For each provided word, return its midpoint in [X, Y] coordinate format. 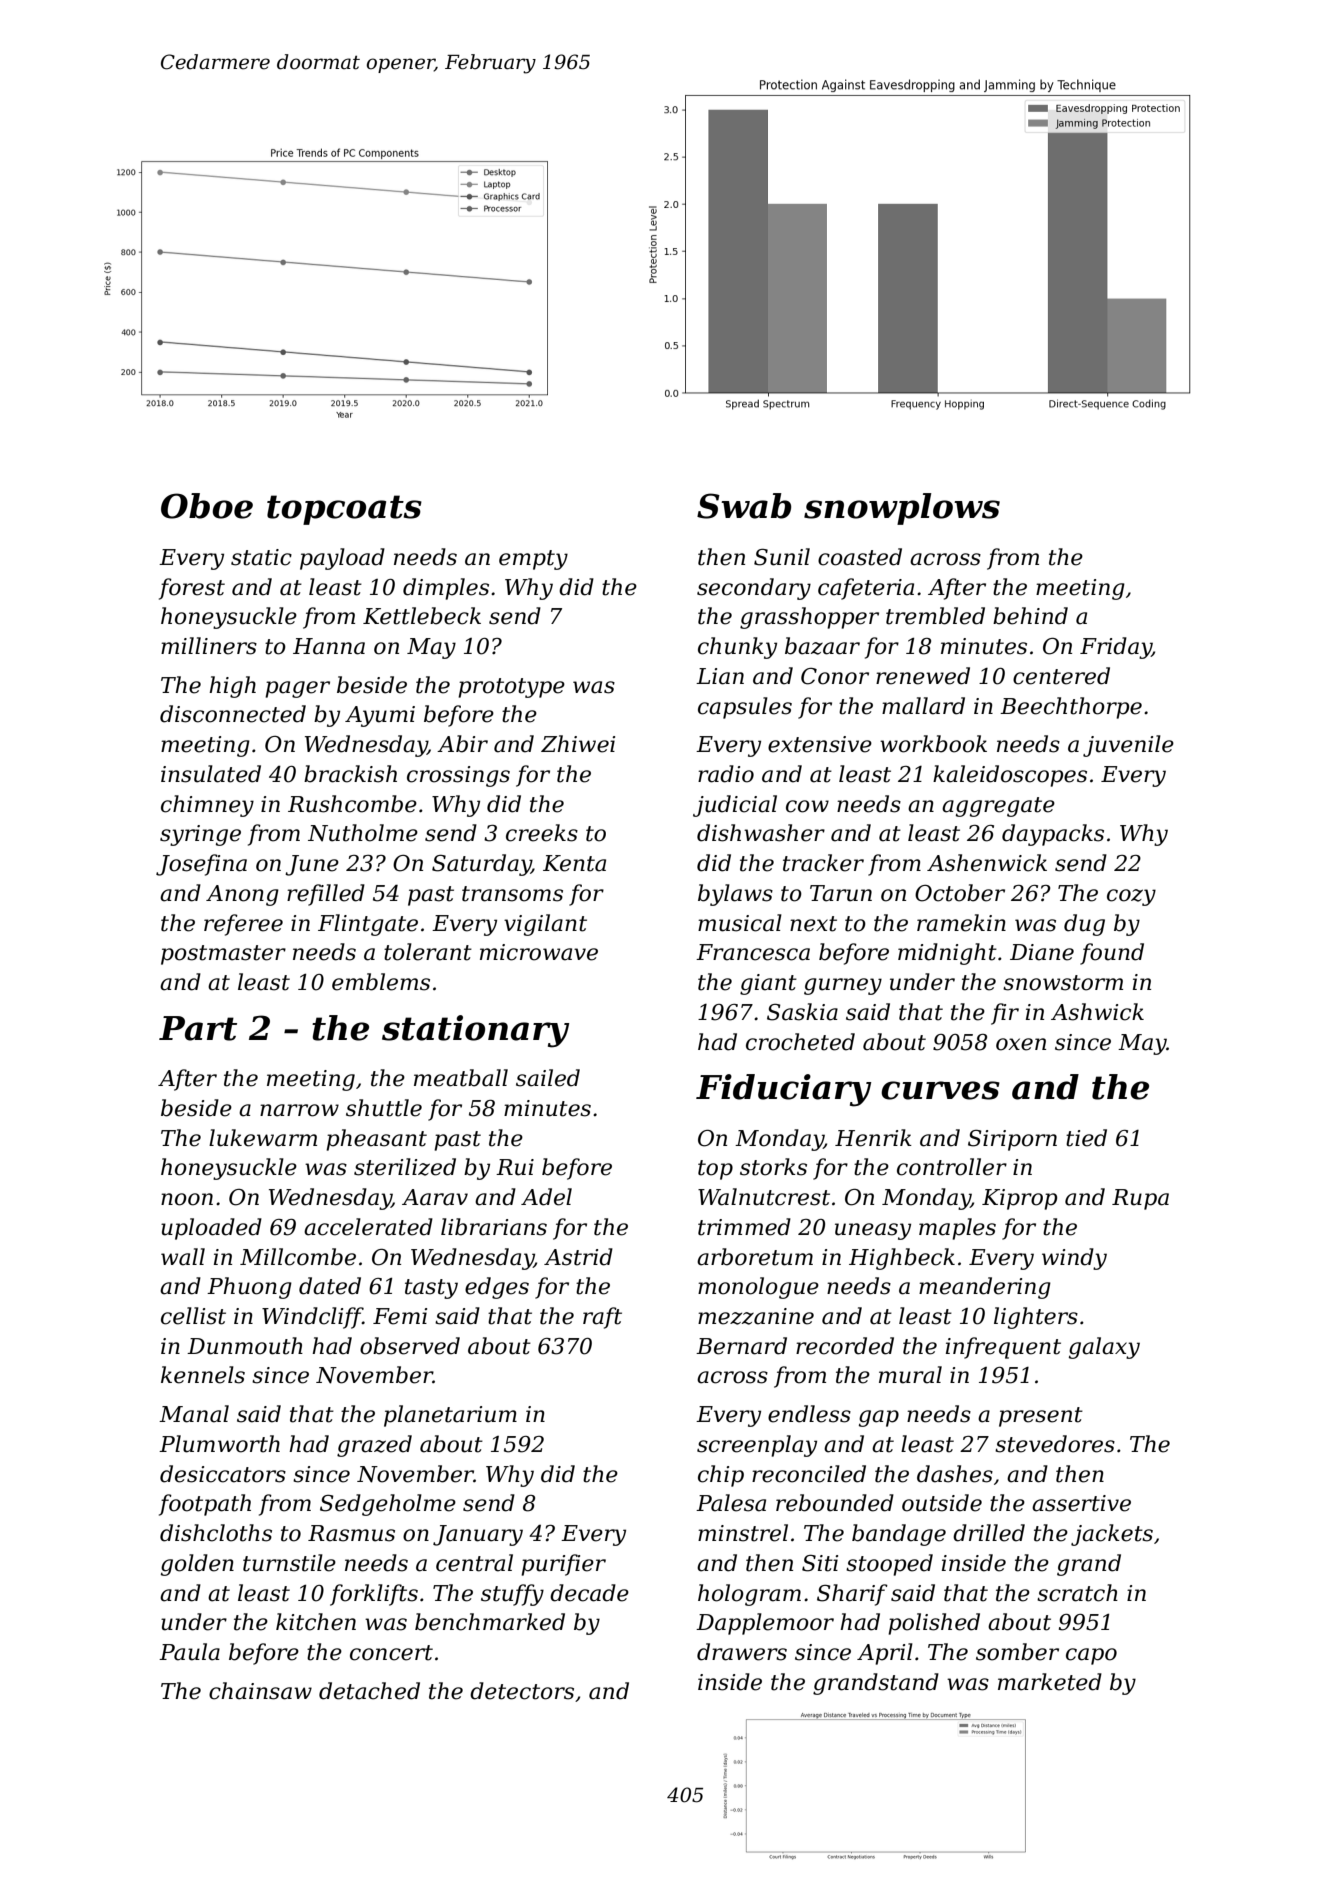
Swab [744, 506]
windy [1074, 1259]
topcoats [344, 510]
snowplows [902, 509]
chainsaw [260, 1691]
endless [809, 1414]
